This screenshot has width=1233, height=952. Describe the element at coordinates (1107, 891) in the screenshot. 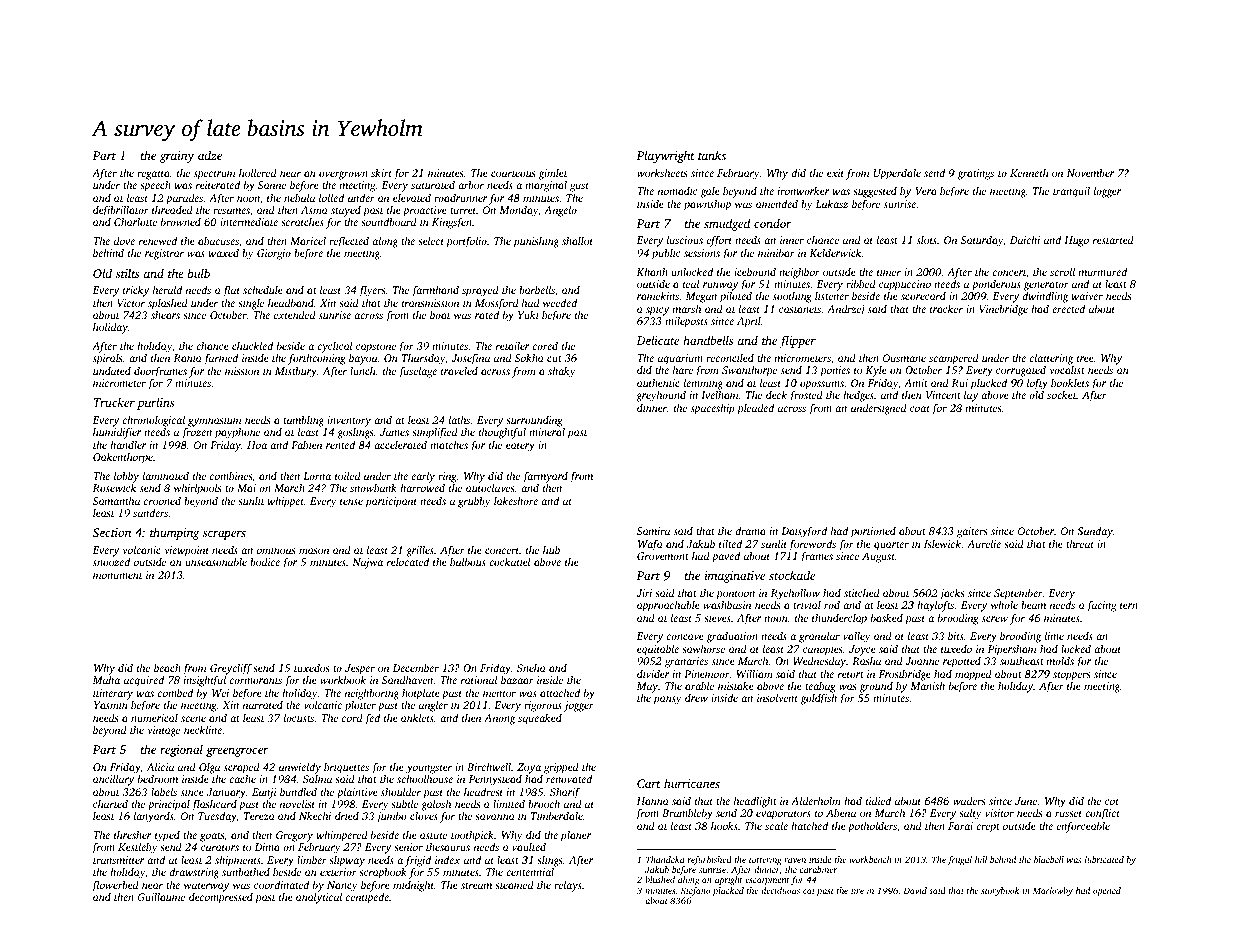

I see `opened` at that location.
